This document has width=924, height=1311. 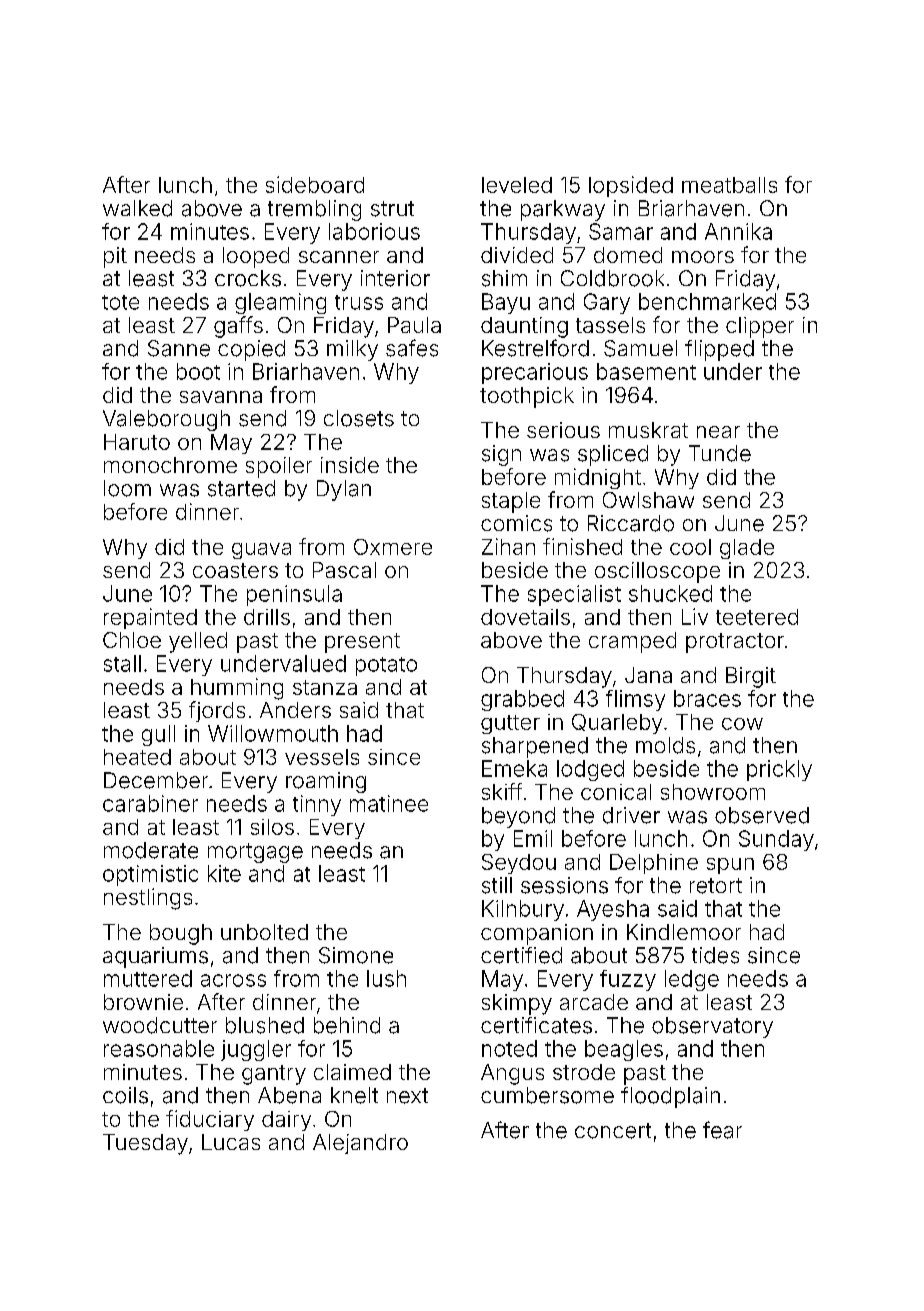 I want to click on clipper, so click(x=760, y=327).
